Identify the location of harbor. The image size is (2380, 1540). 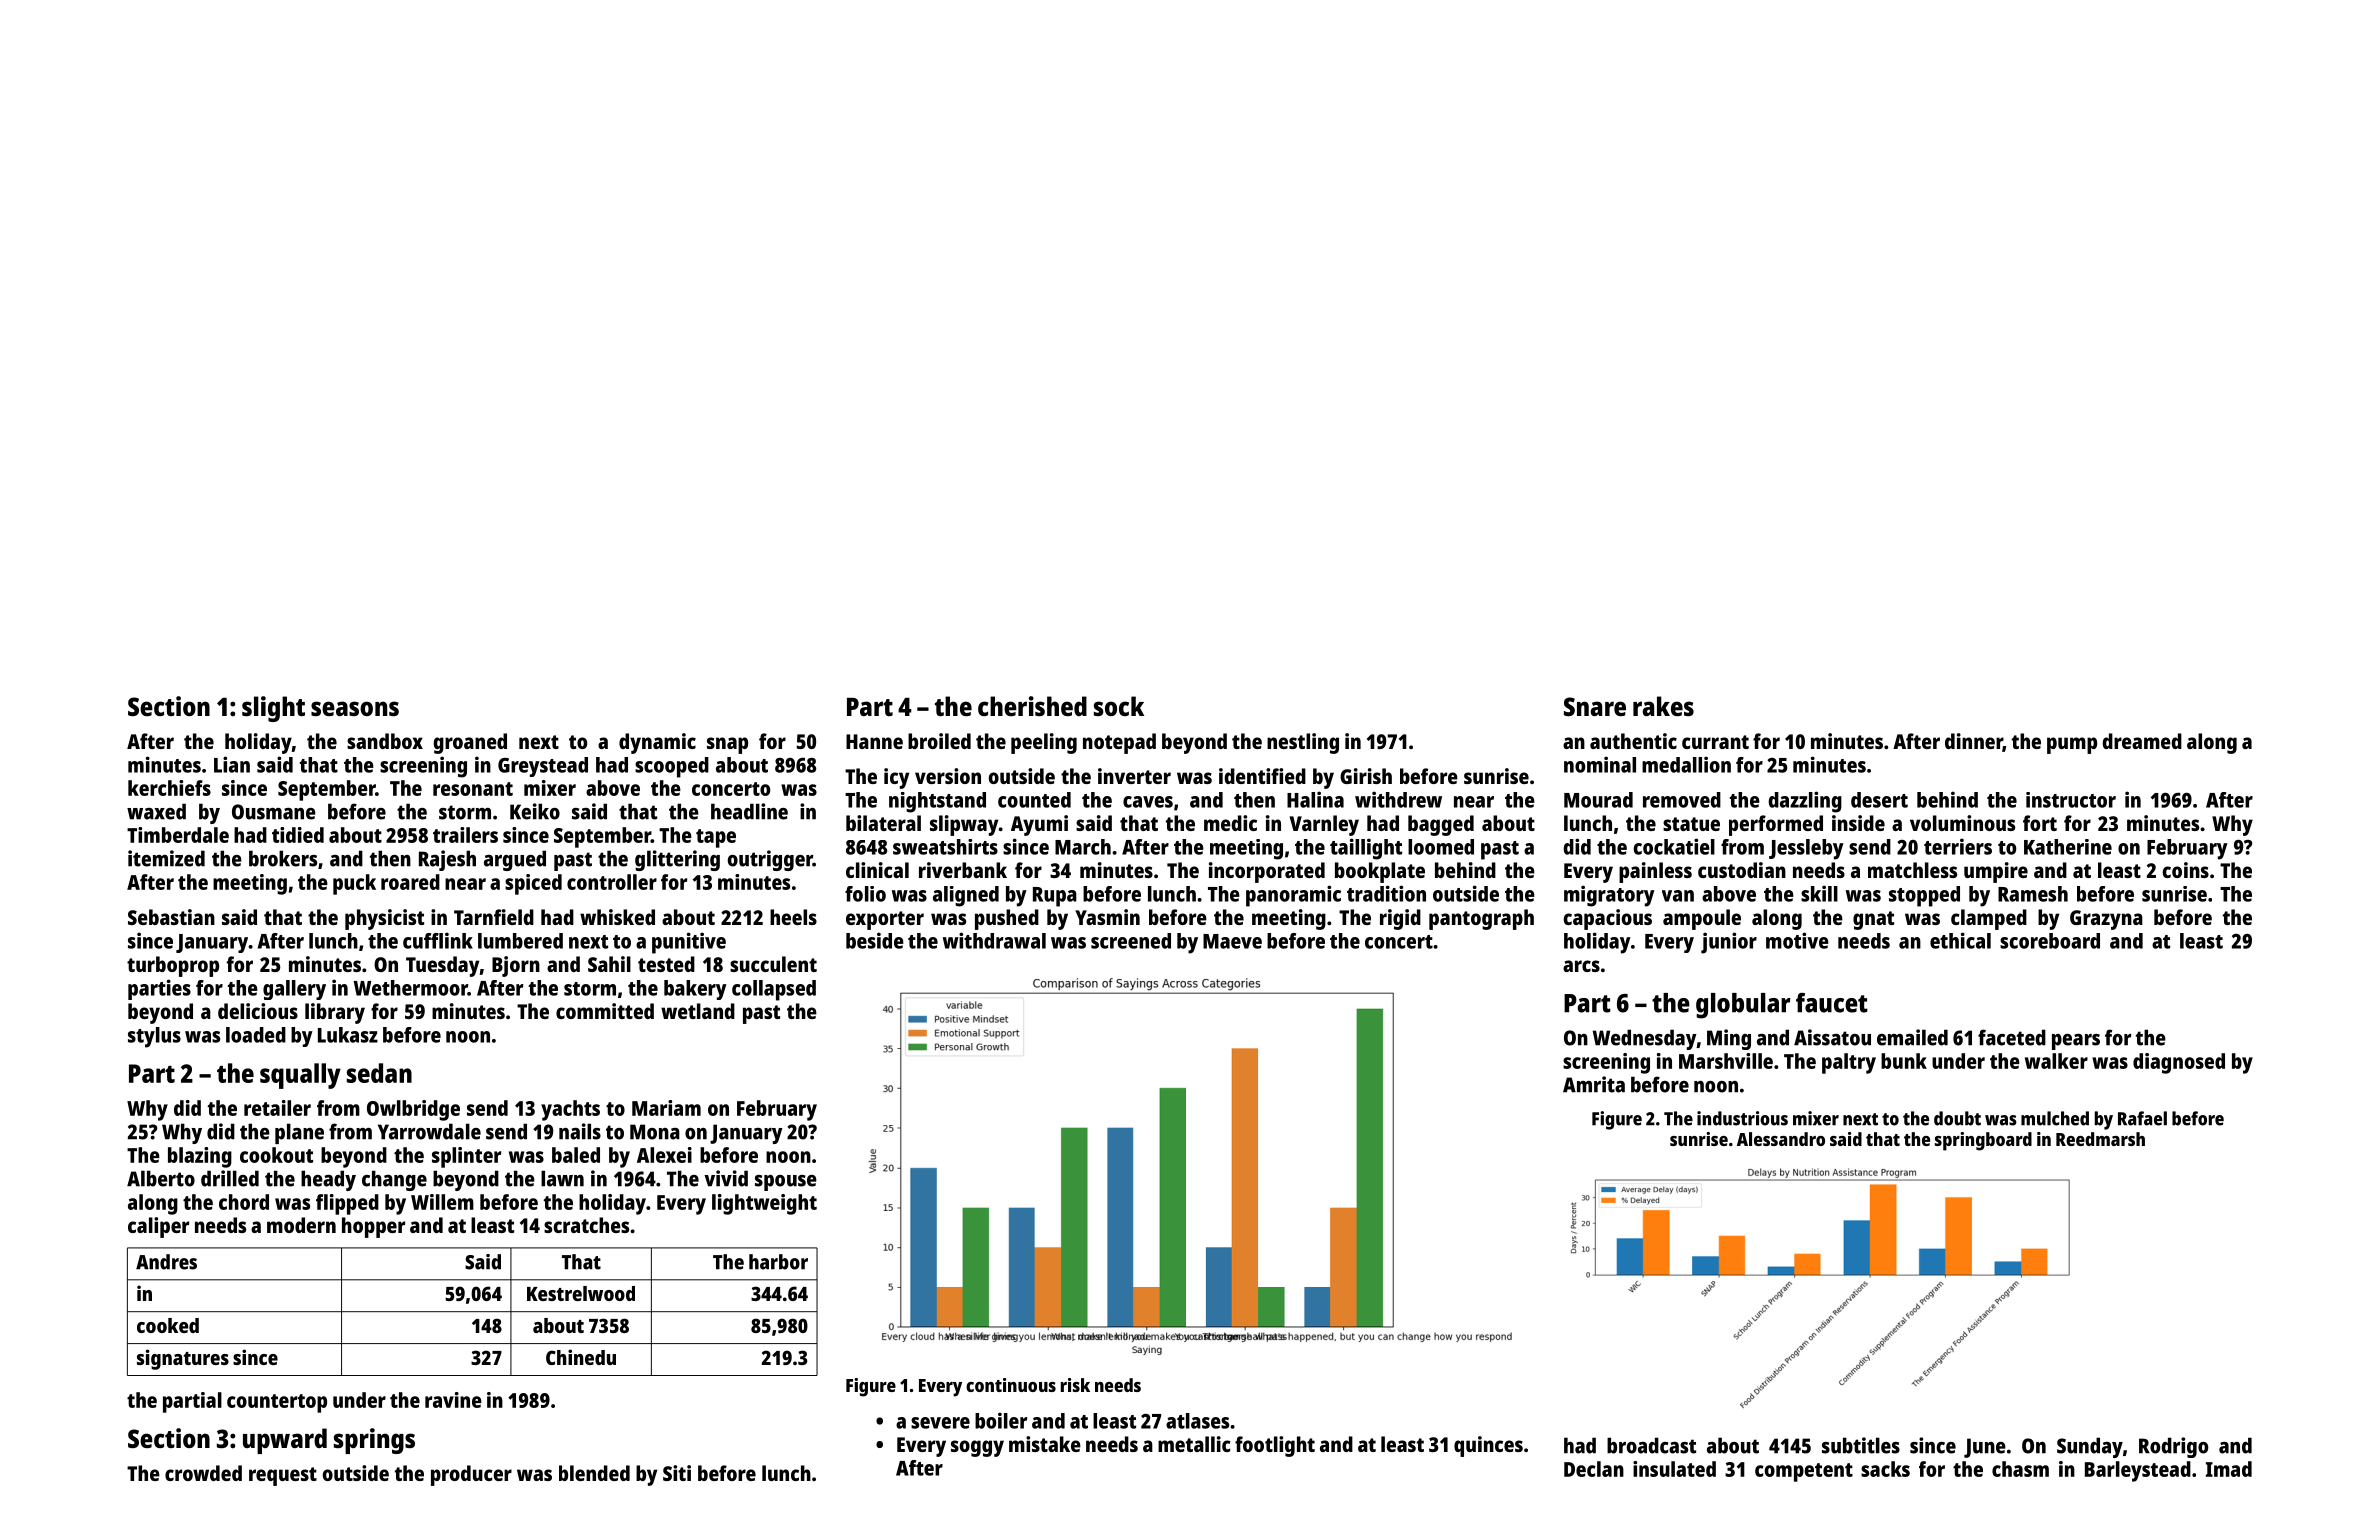
(778, 1262).
